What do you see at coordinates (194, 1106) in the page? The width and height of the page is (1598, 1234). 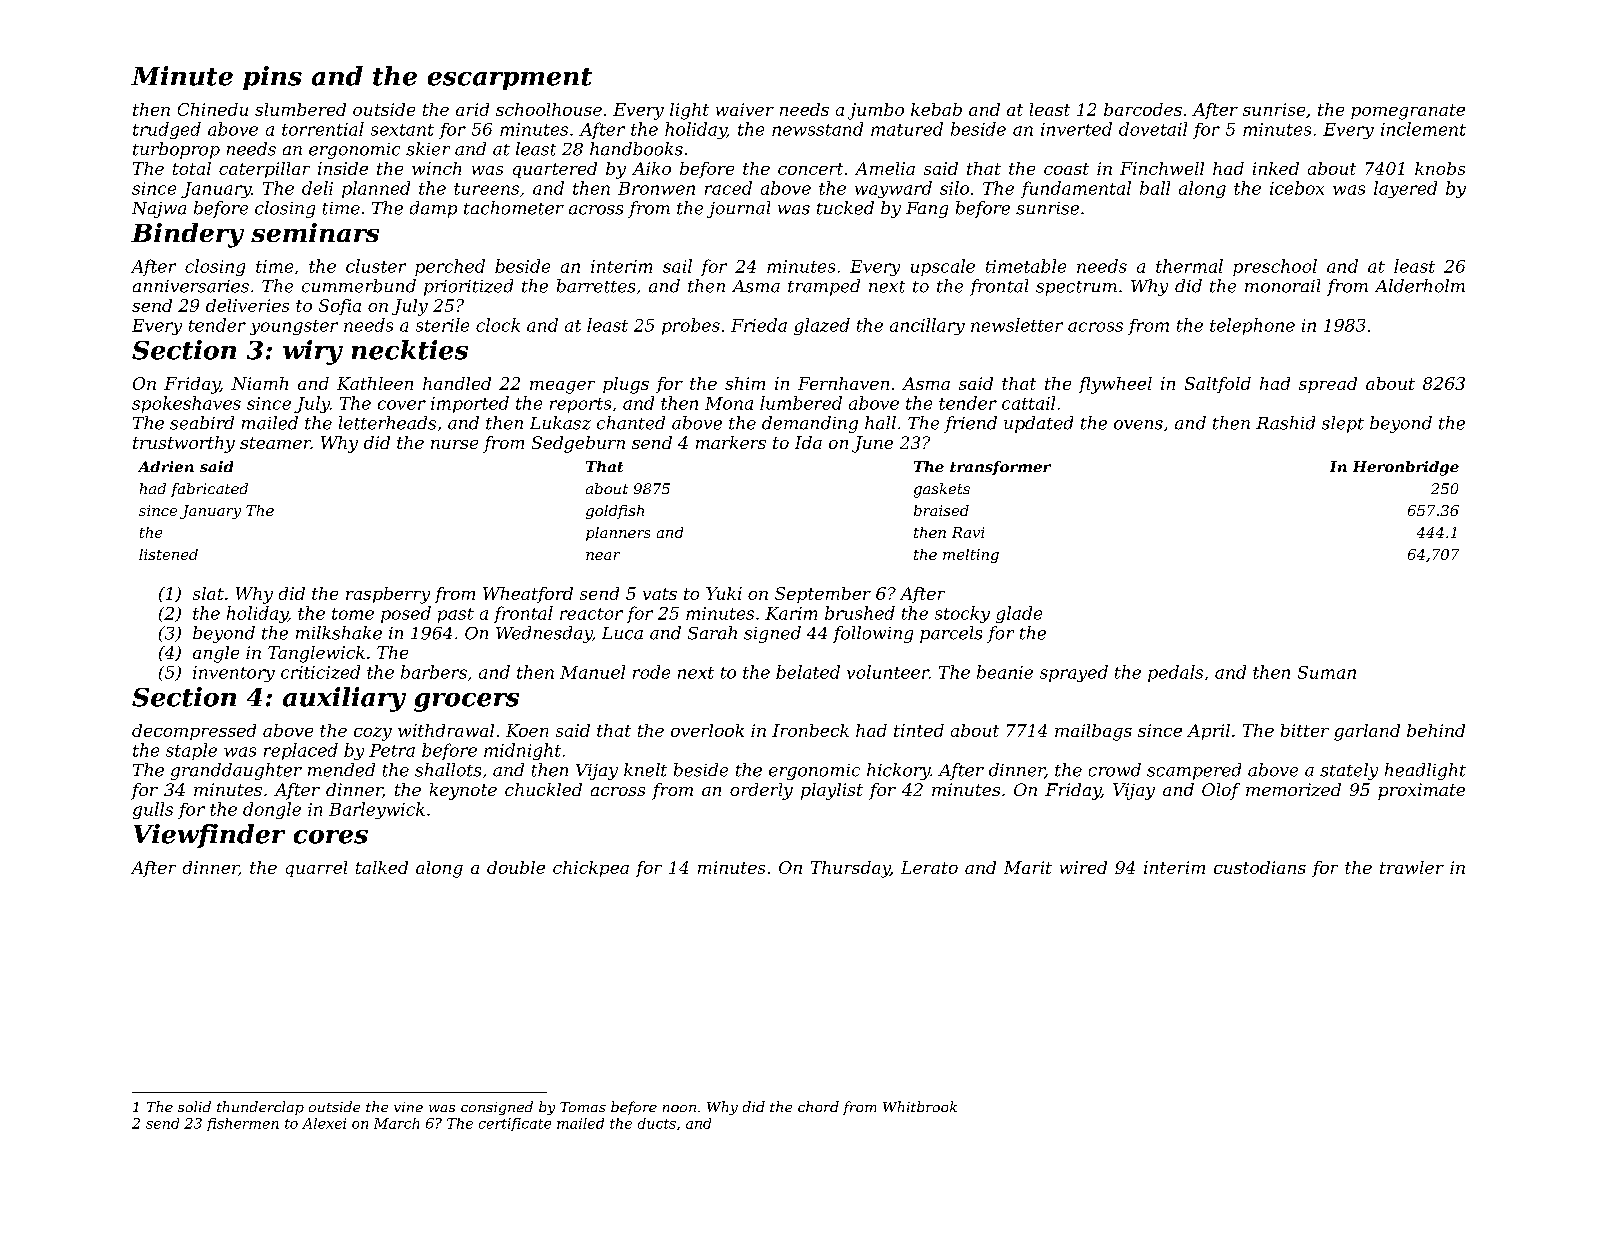 I see `solid` at bounding box center [194, 1106].
